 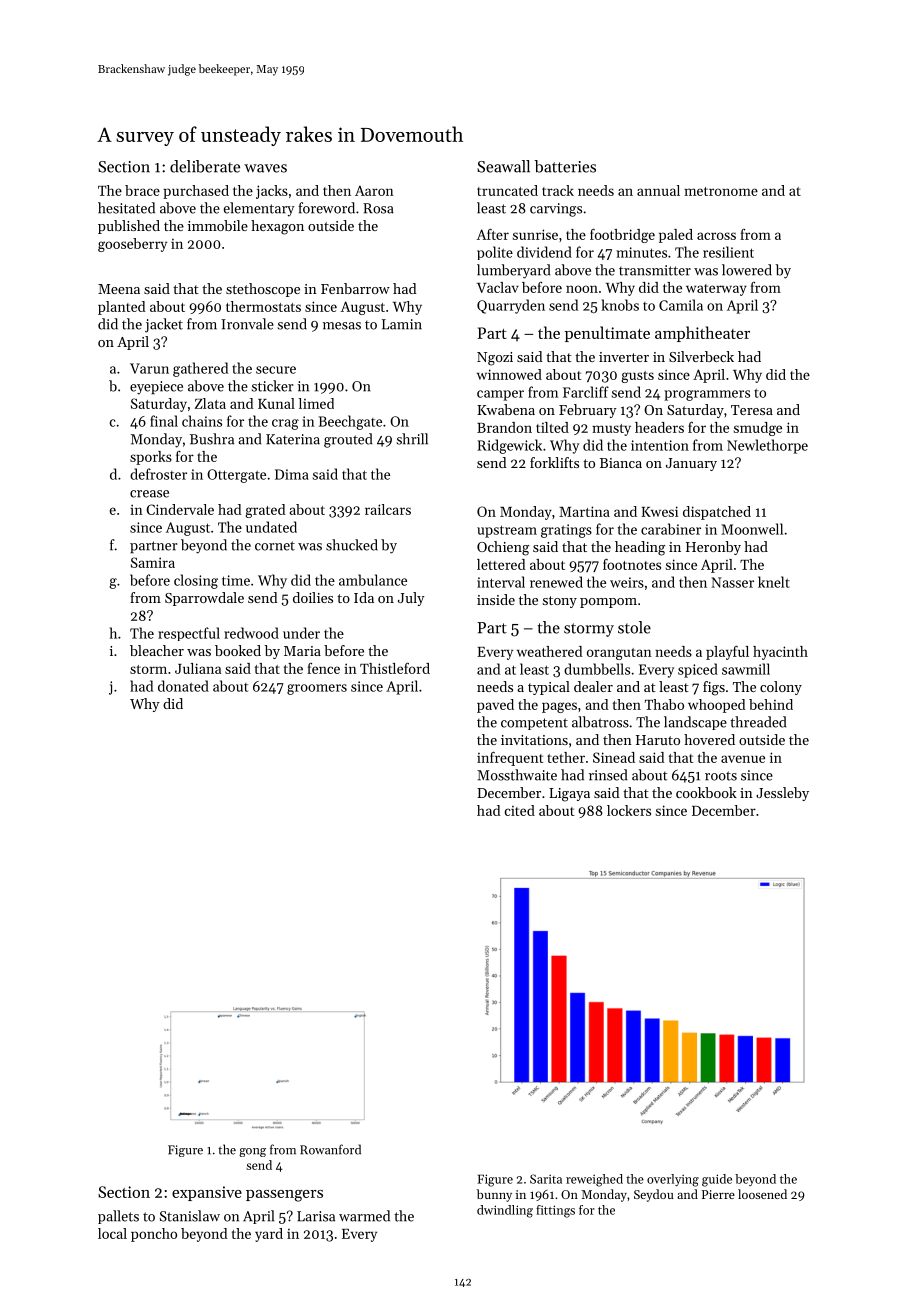 What do you see at coordinates (520, 810) in the page?
I see `cited` at bounding box center [520, 810].
